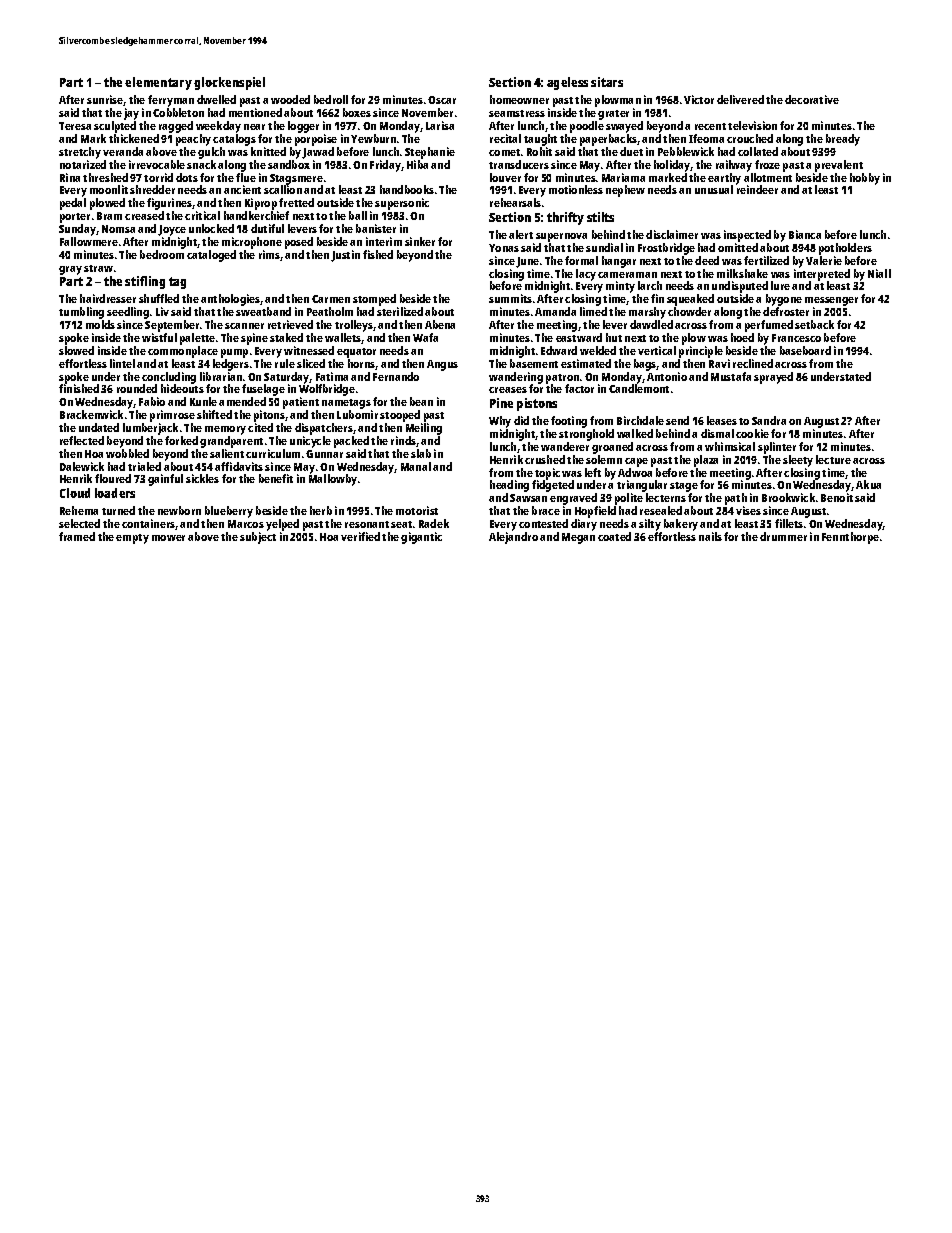 Image resolution: width=952 pixels, height=1233 pixels. I want to click on deed, so click(707, 260).
